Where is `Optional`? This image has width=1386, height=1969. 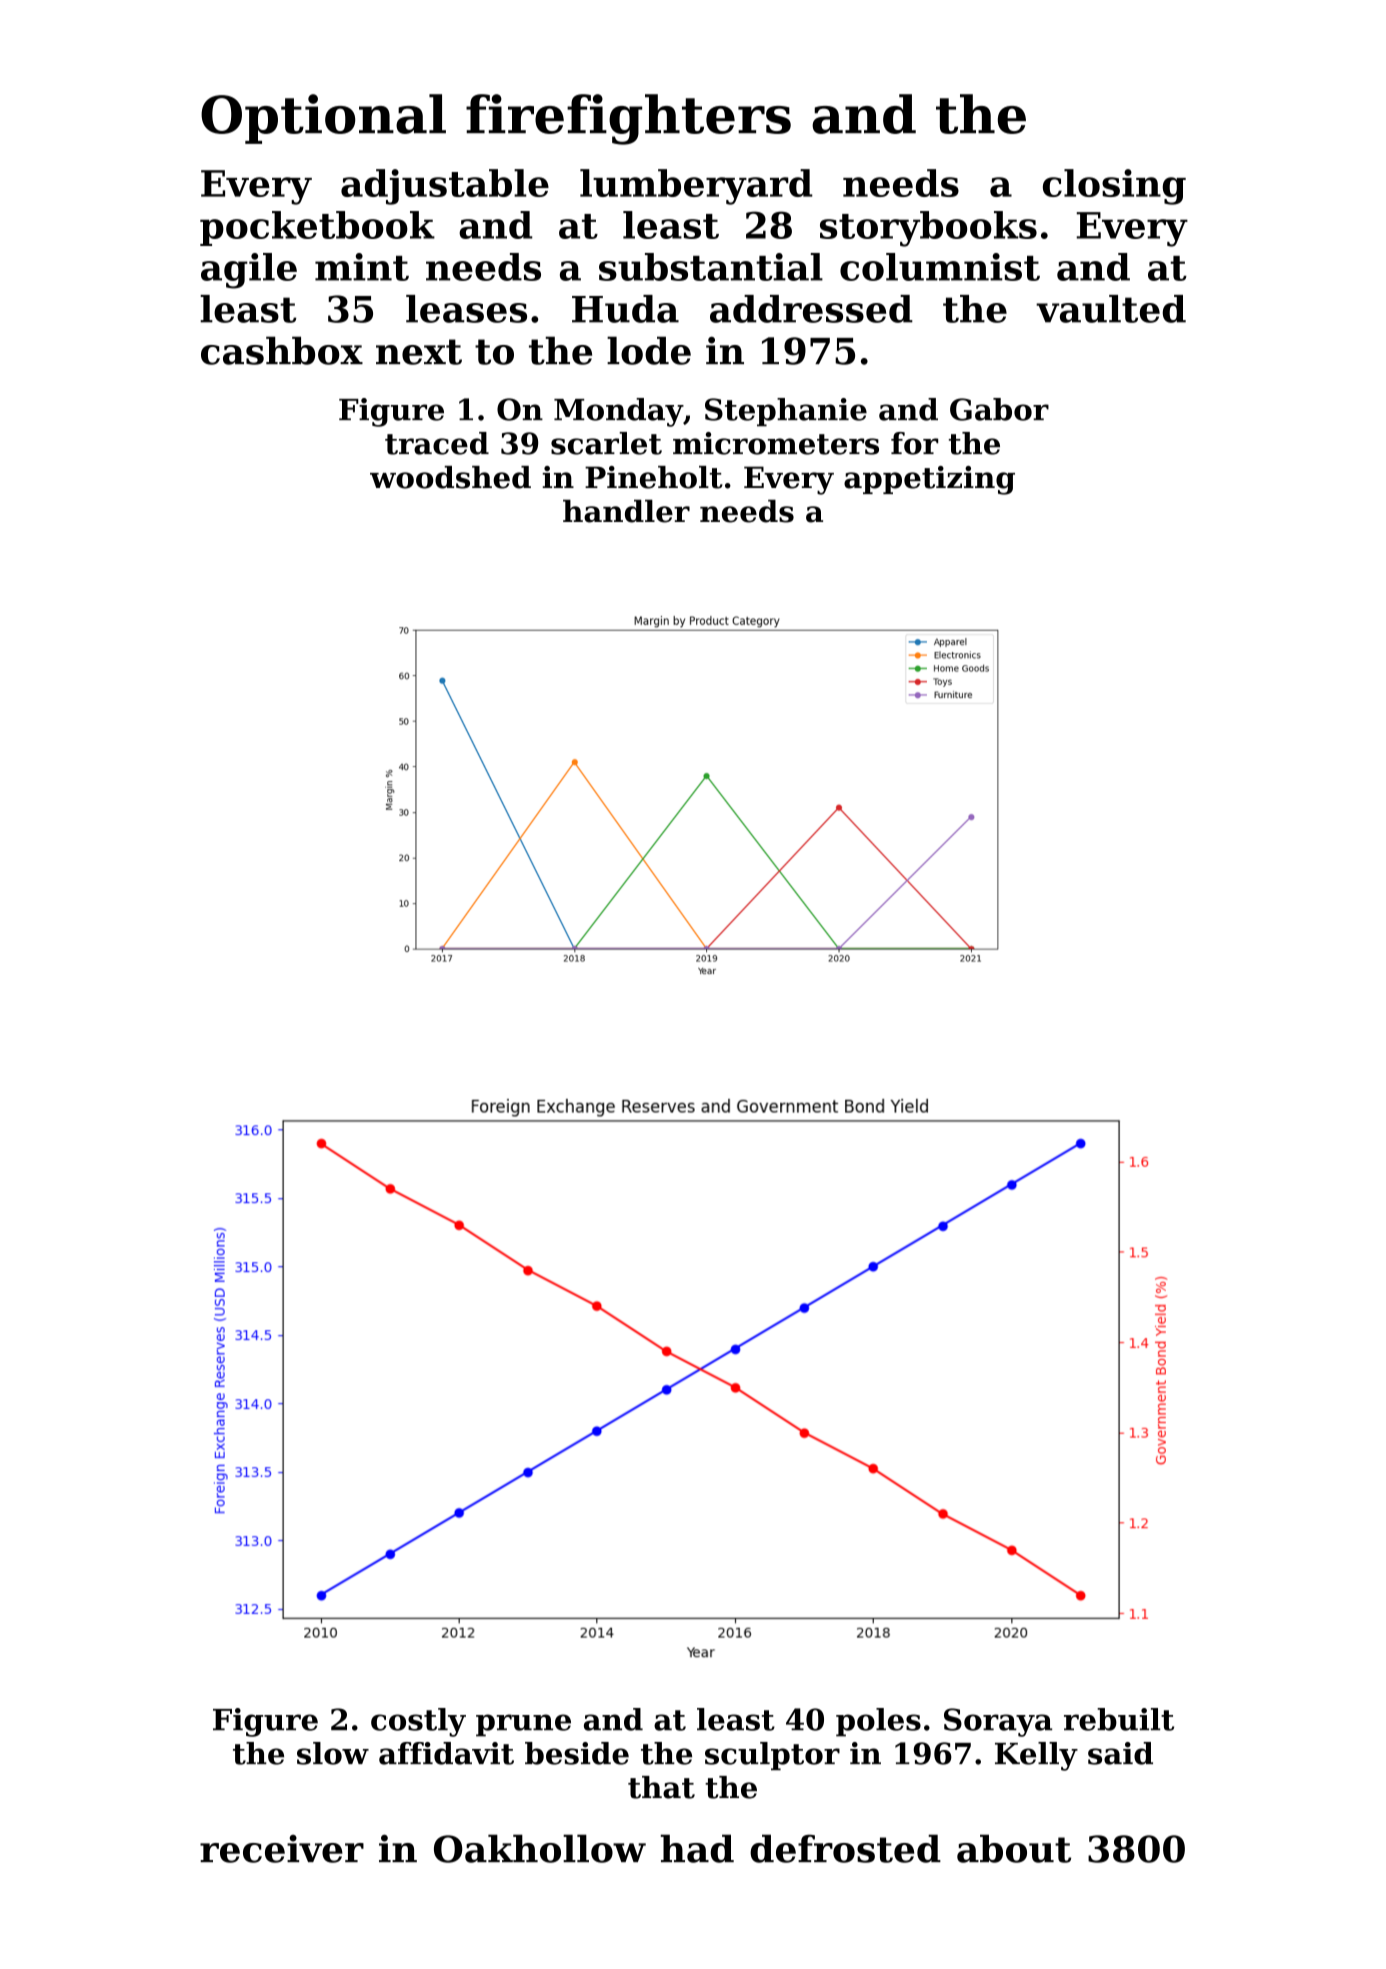 Optional is located at coordinates (323, 119).
